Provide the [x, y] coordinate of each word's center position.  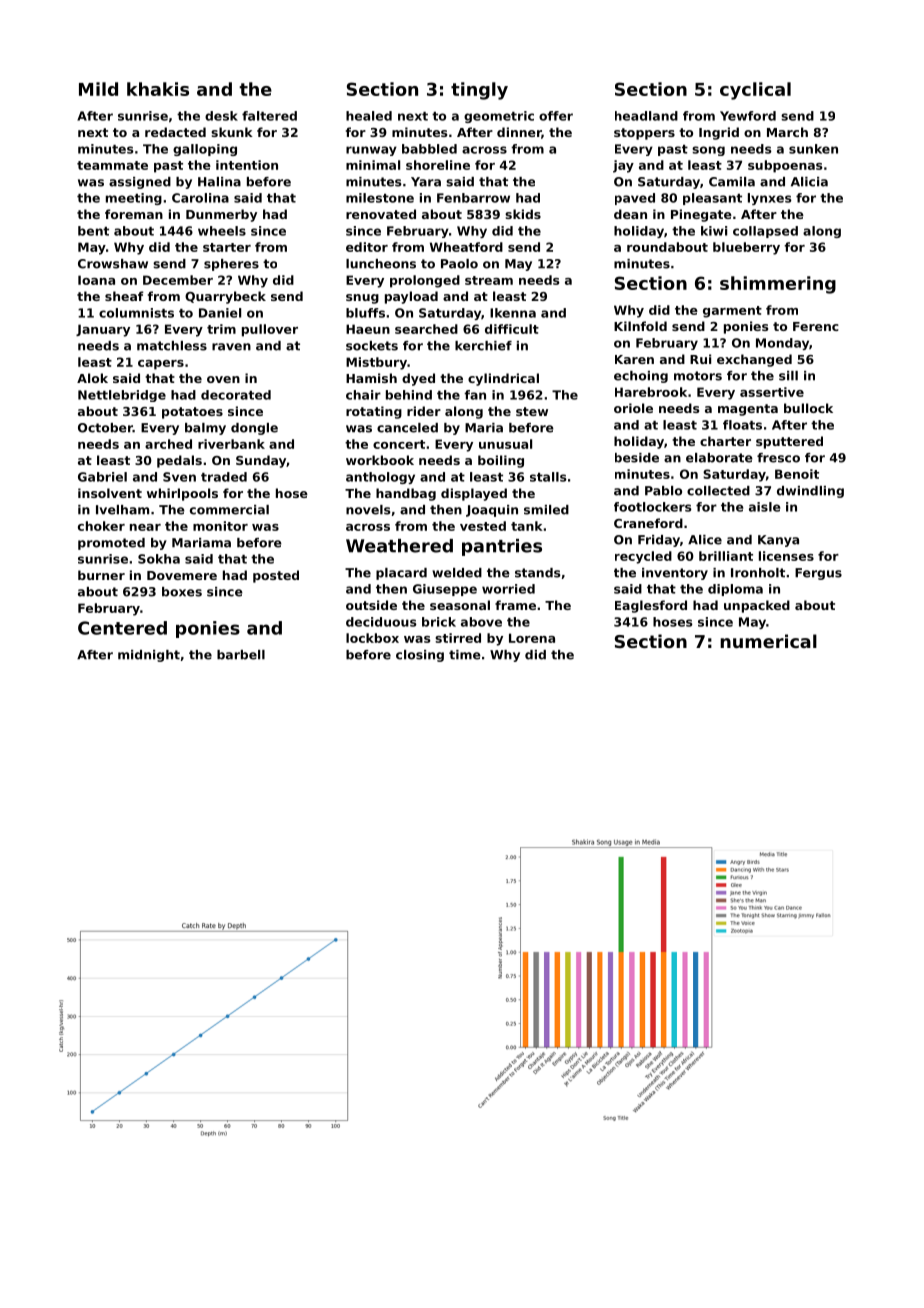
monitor [220, 526]
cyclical [755, 91]
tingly [479, 91]
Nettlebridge [122, 396]
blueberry [746, 248]
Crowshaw [113, 264]
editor [367, 247]
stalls [548, 477]
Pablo [663, 491]
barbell [241, 655]
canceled [407, 428]
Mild [98, 89]
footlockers [653, 507]
